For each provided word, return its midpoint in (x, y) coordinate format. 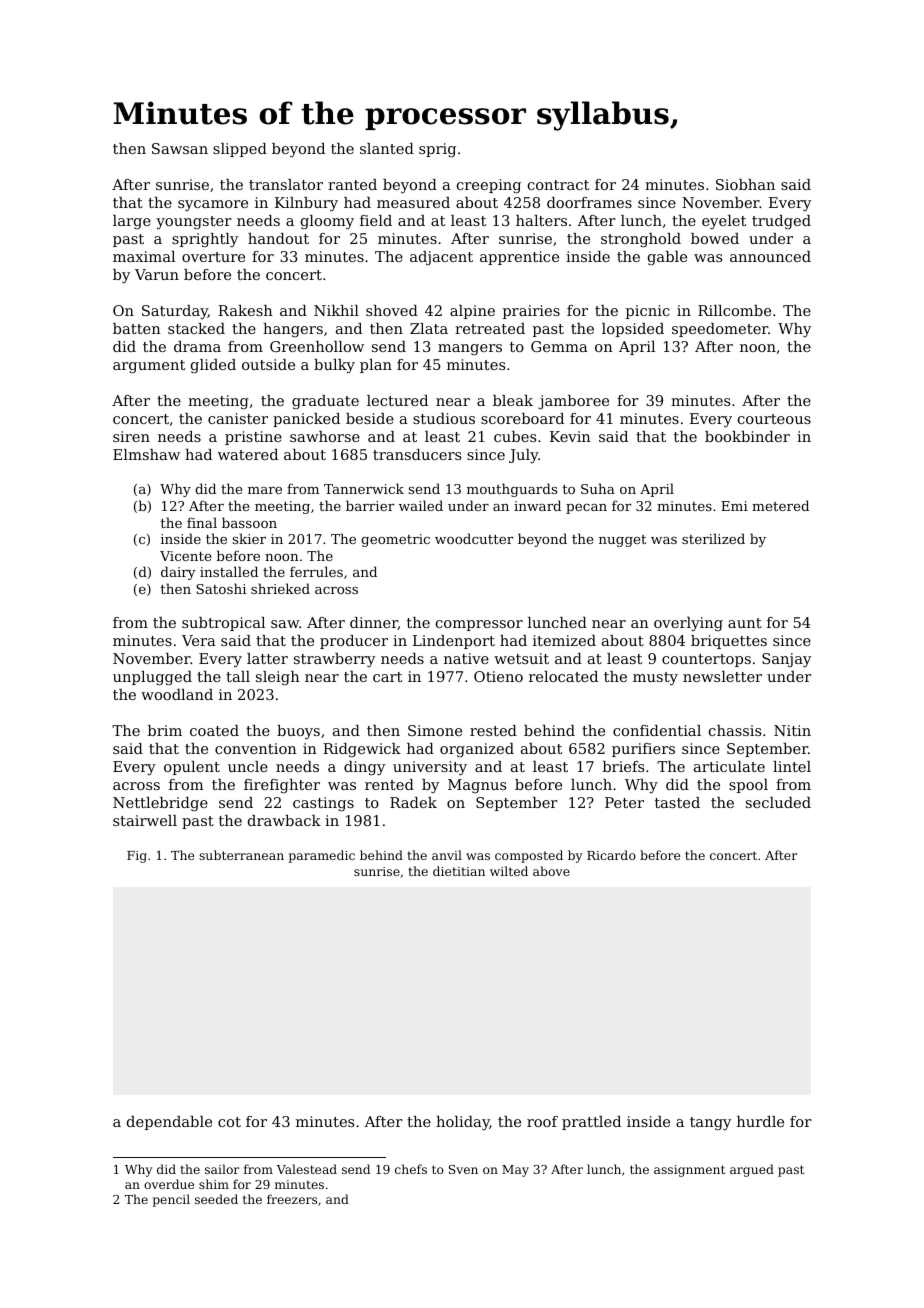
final (202, 522)
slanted (387, 148)
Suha (598, 488)
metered (780, 505)
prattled (591, 1123)
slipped (240, 150)
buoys (298, 732)
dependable (169, 1123)
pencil (171, 1200)
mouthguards (512, 490)
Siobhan (745, 184)
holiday (463, 1123)
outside (268, 364)
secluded (778, 802)
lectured (397, 400)
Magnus (477, 786)
